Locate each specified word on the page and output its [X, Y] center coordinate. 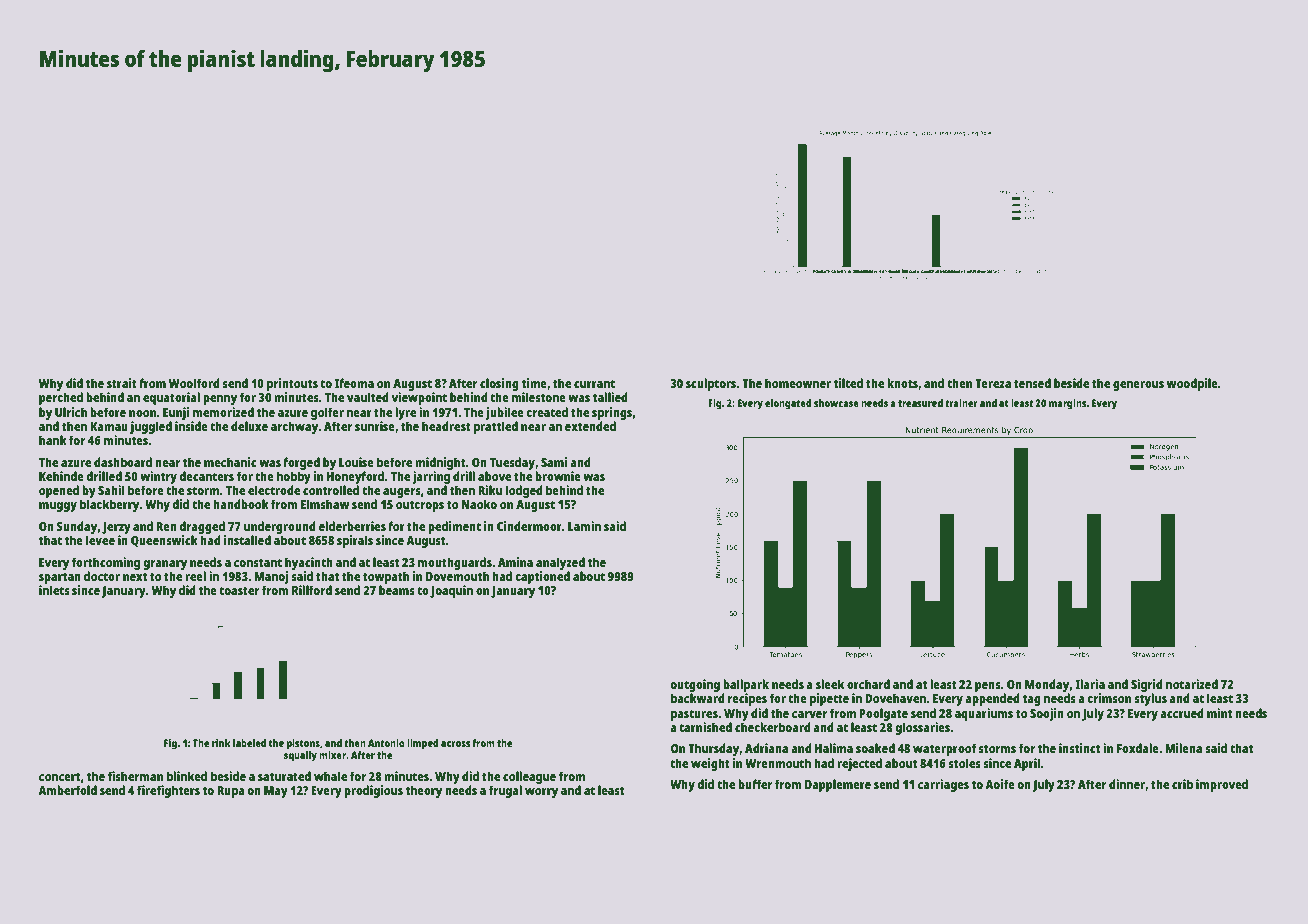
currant [594, 383]
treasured [920, 403]
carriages [943, 785]
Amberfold [67, 790]
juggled [151, 427]
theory [424, 791]
